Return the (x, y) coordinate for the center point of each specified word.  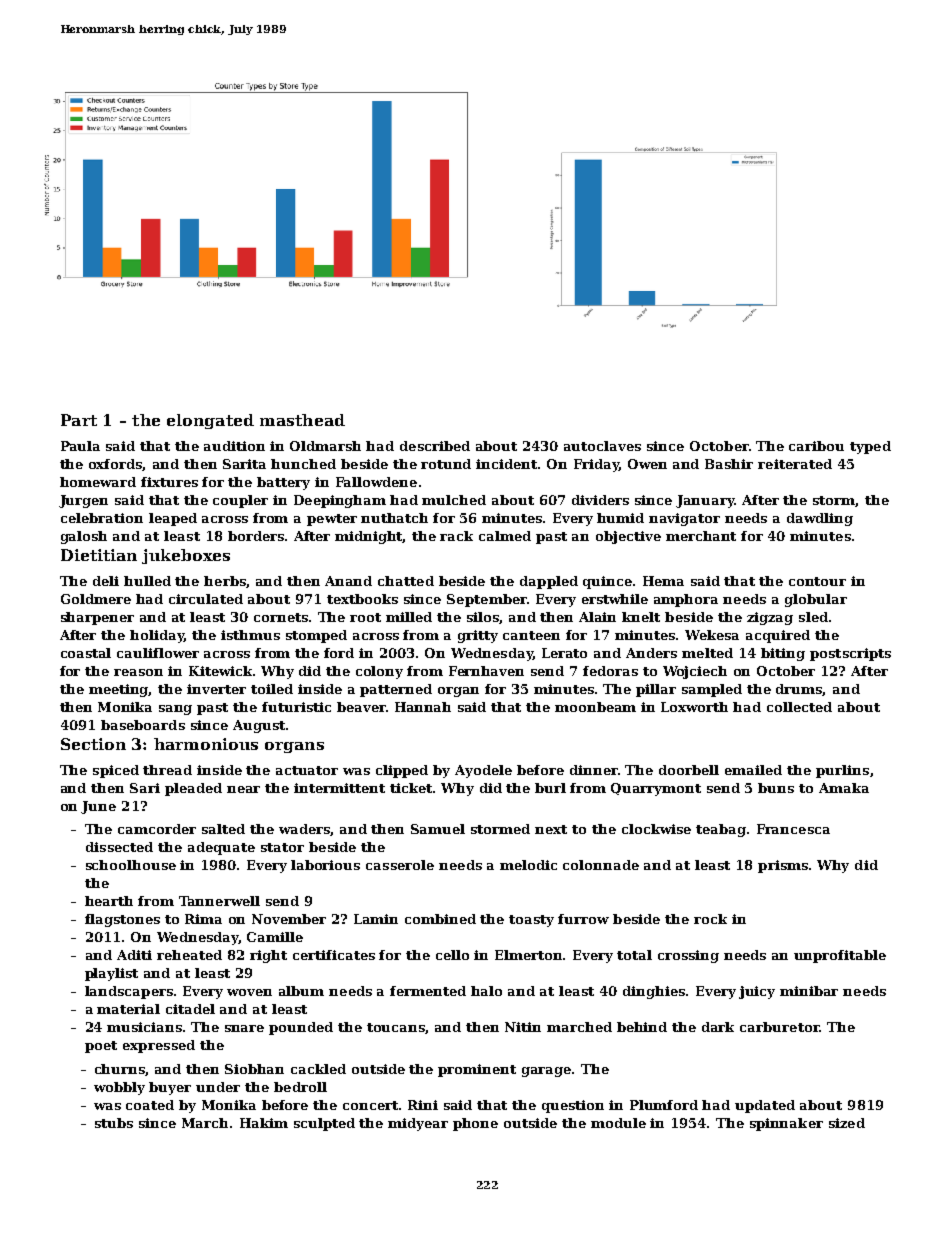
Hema (663, 581)
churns (120, 1069)
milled (409, 617)
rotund (446, 464)
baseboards (143, 725)
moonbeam (595, 707)
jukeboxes (186, 556)
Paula (80, 446)
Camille (275, 937)
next (551, 829)
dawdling (820, 519)
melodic (528, 865)
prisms (783, 866)
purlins (842, 771)
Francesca (793, 829)
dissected (119, 847)
